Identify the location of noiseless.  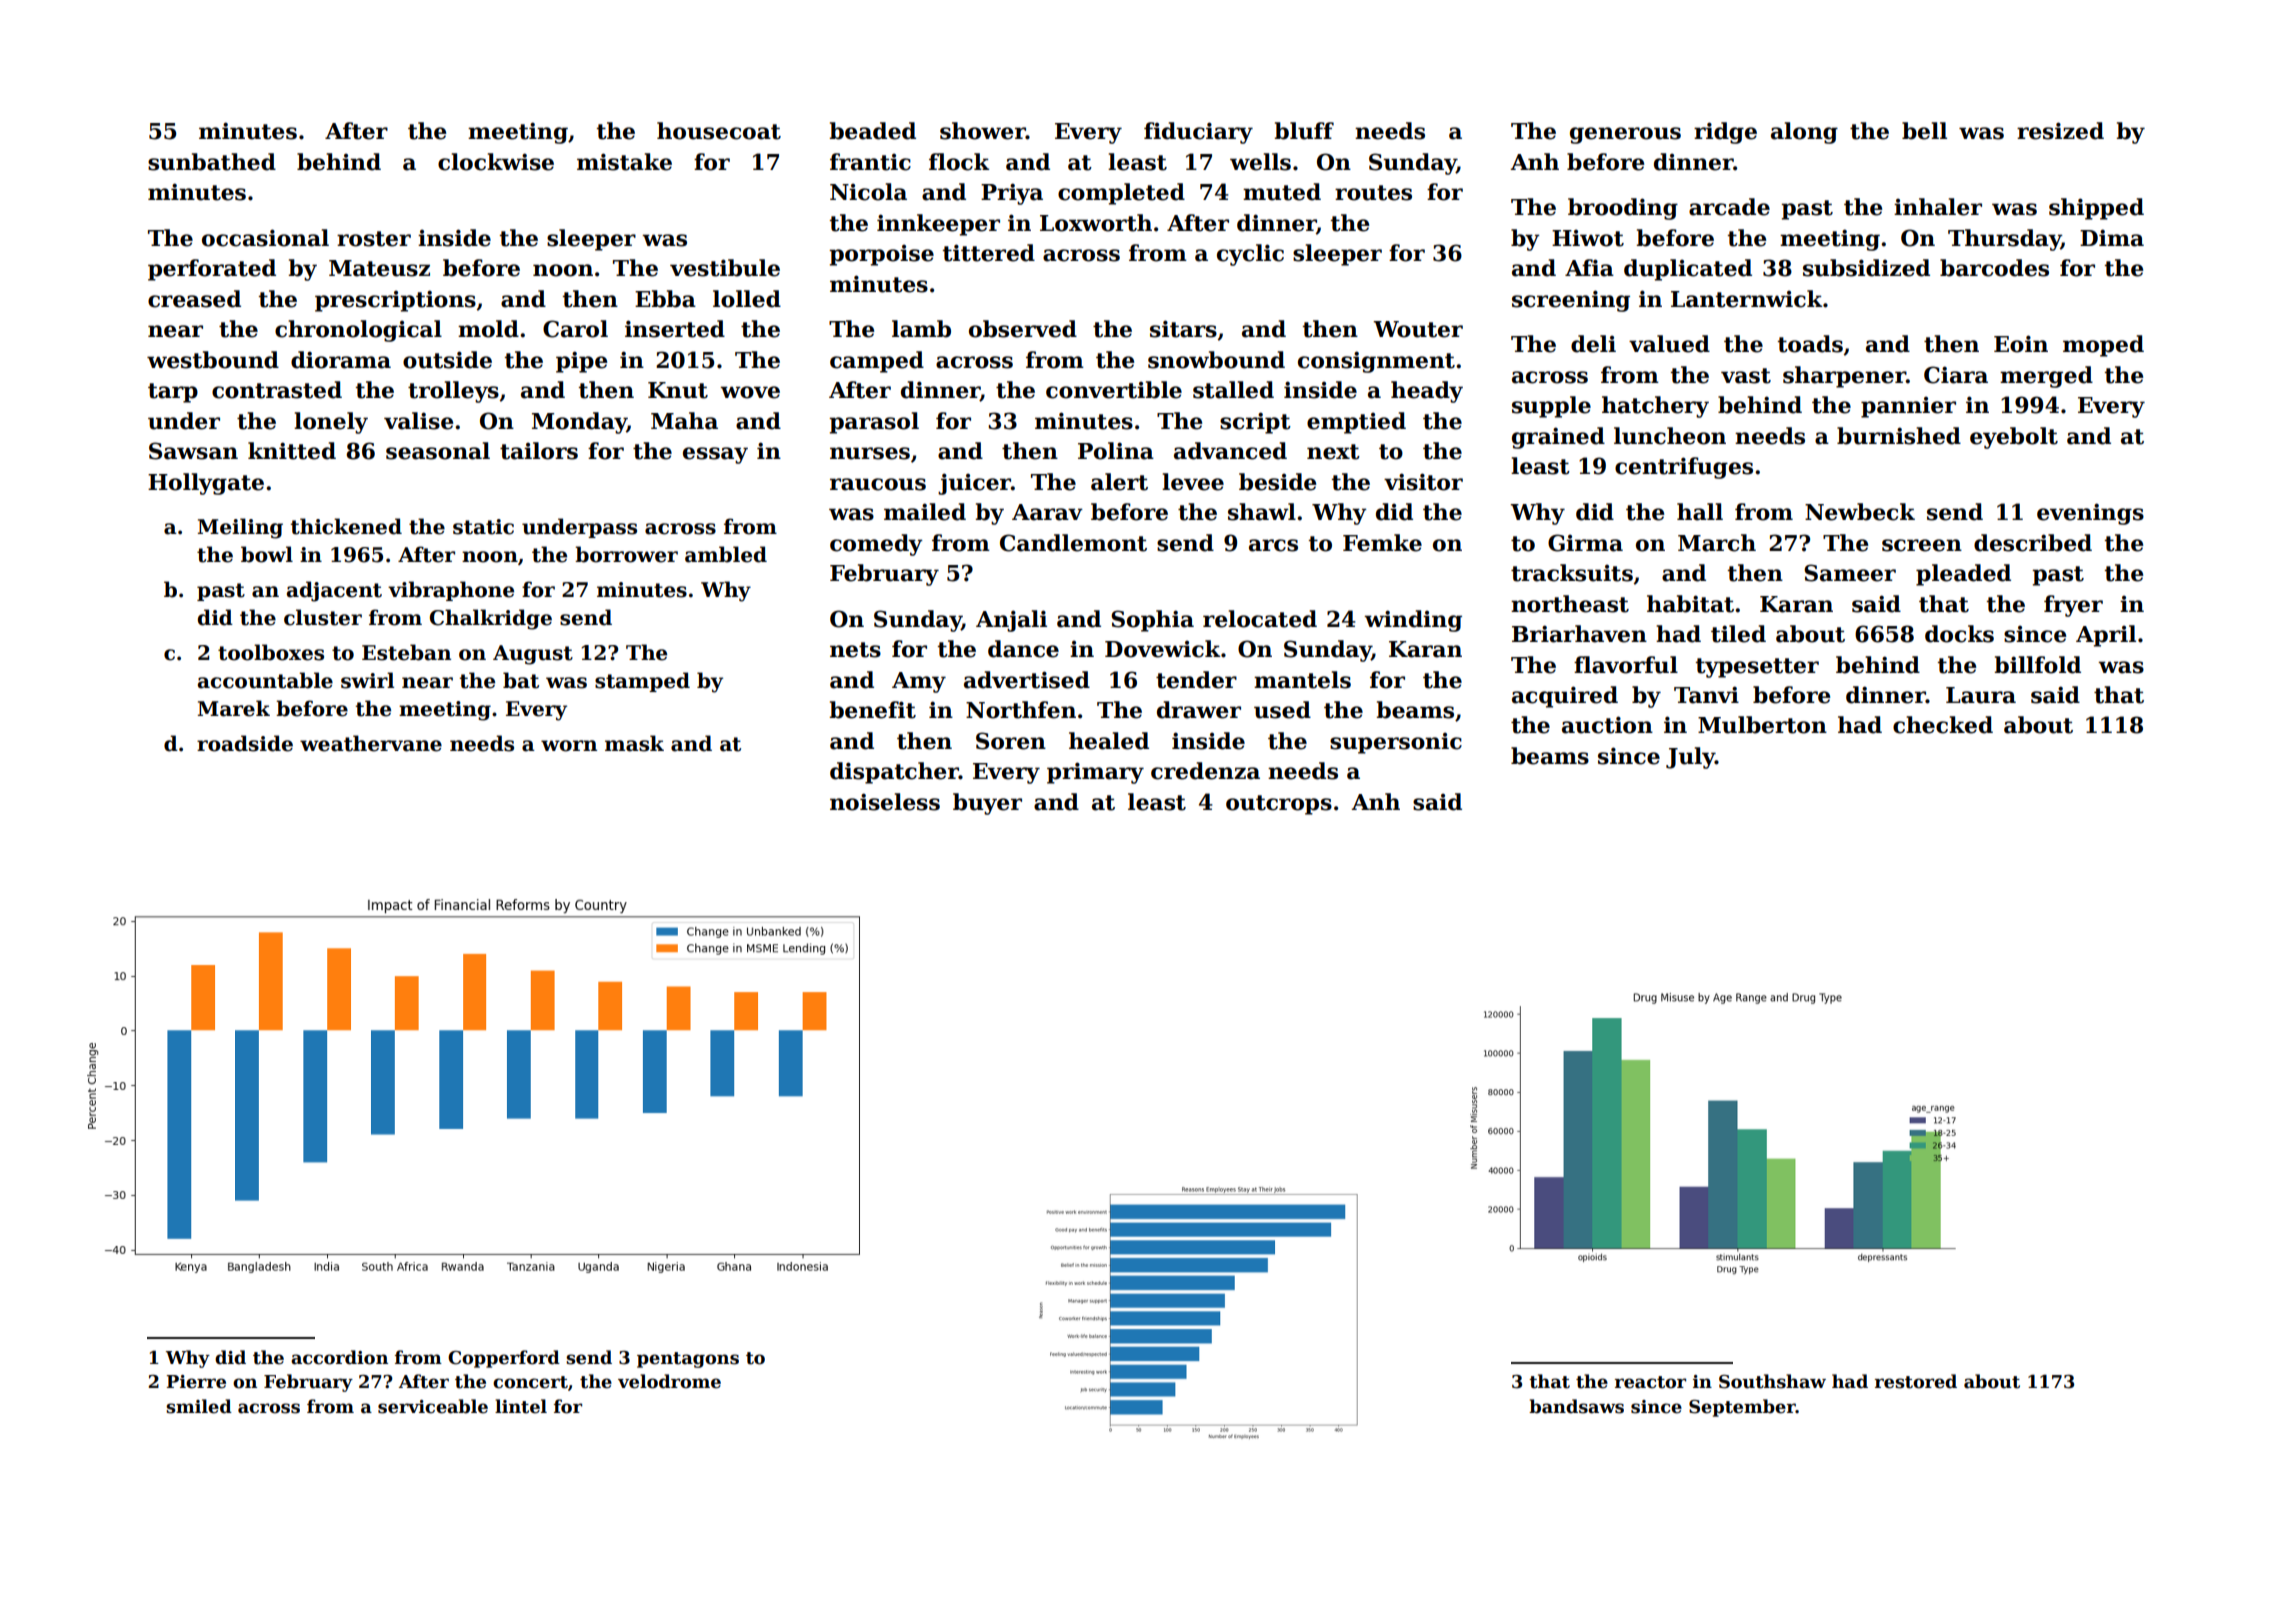
(885, 802).
